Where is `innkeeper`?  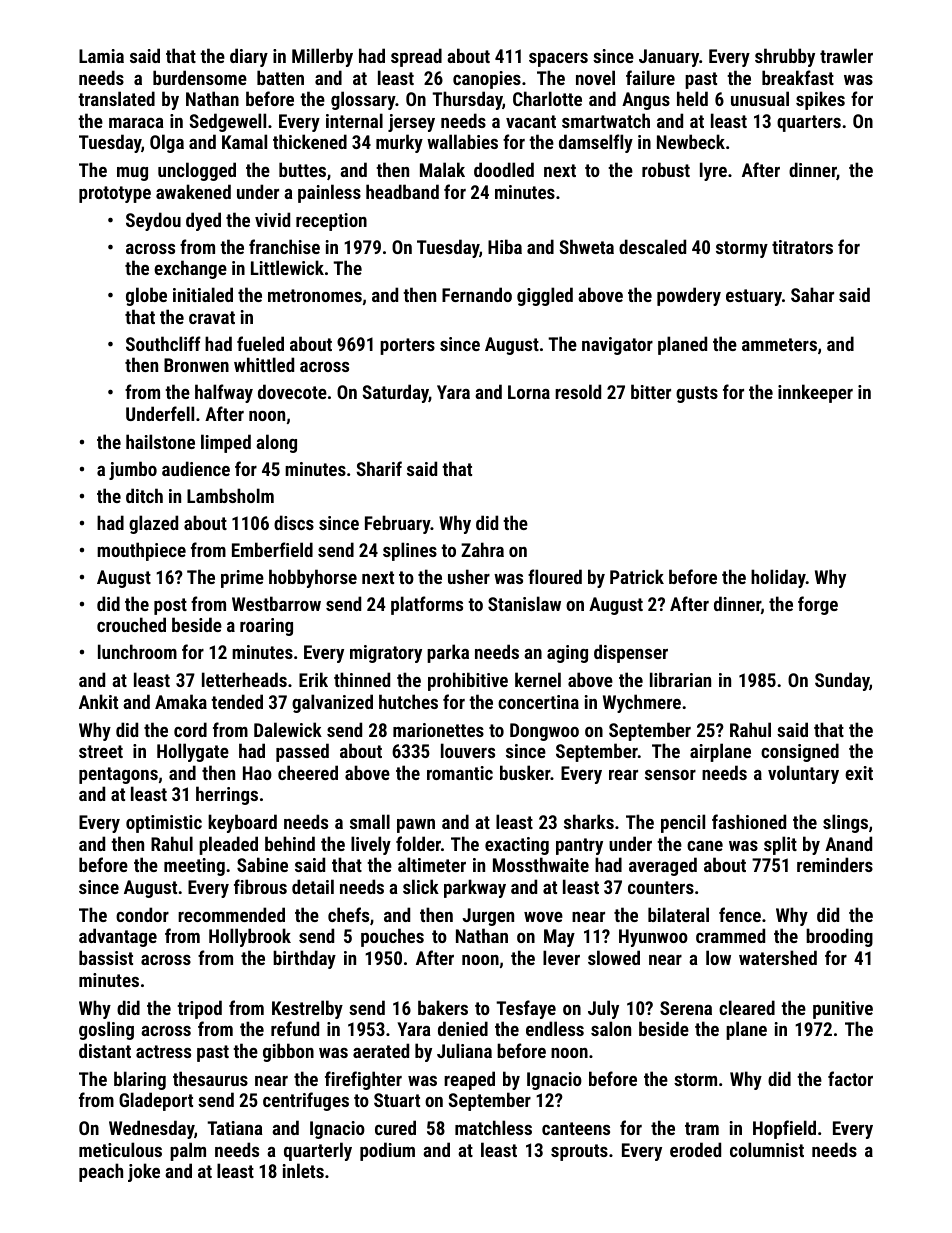 innkeeper is located at coordinates (815, 393).
